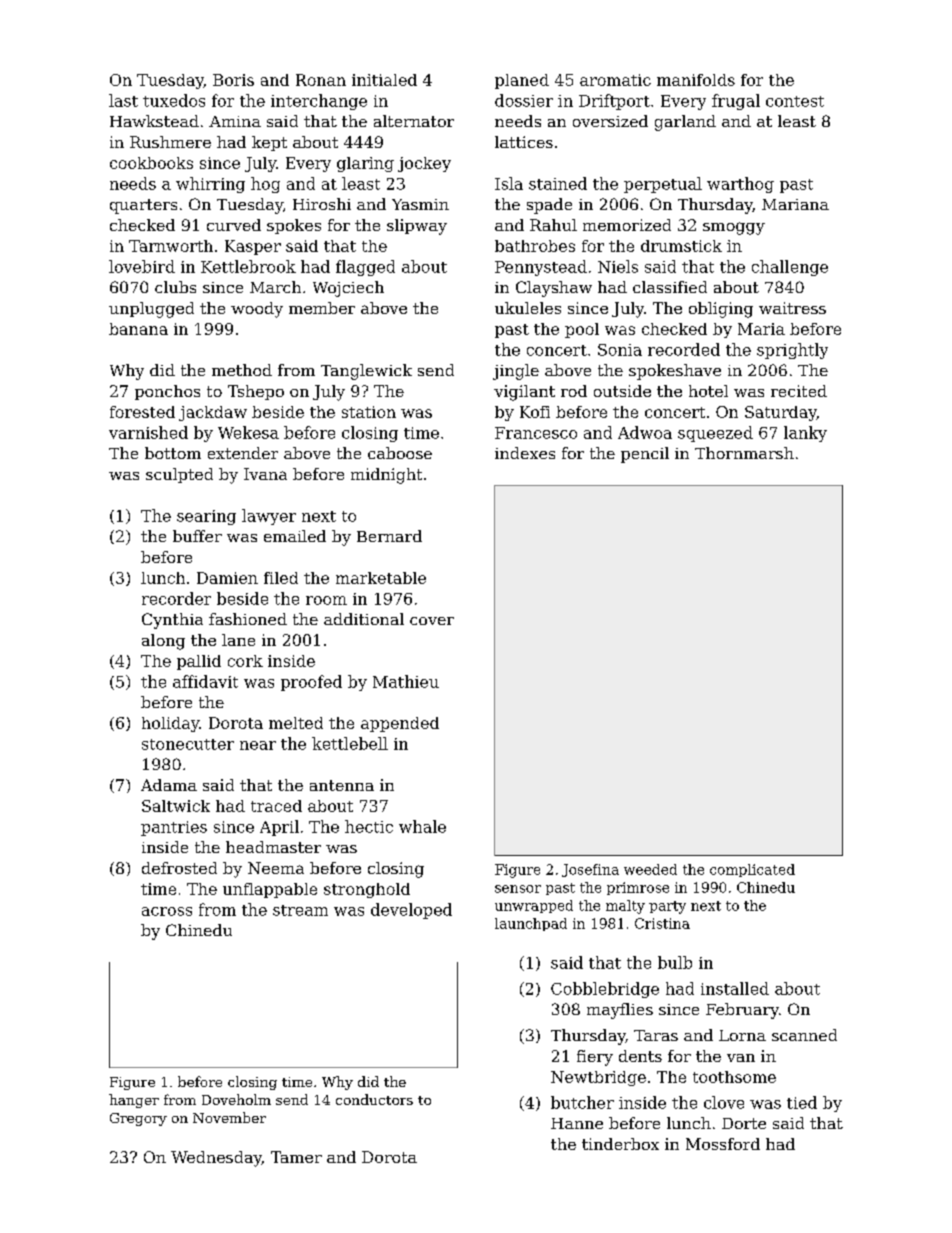  Describe the element at coordinates (650, 869) in the page. I see `weeded` at that location.
